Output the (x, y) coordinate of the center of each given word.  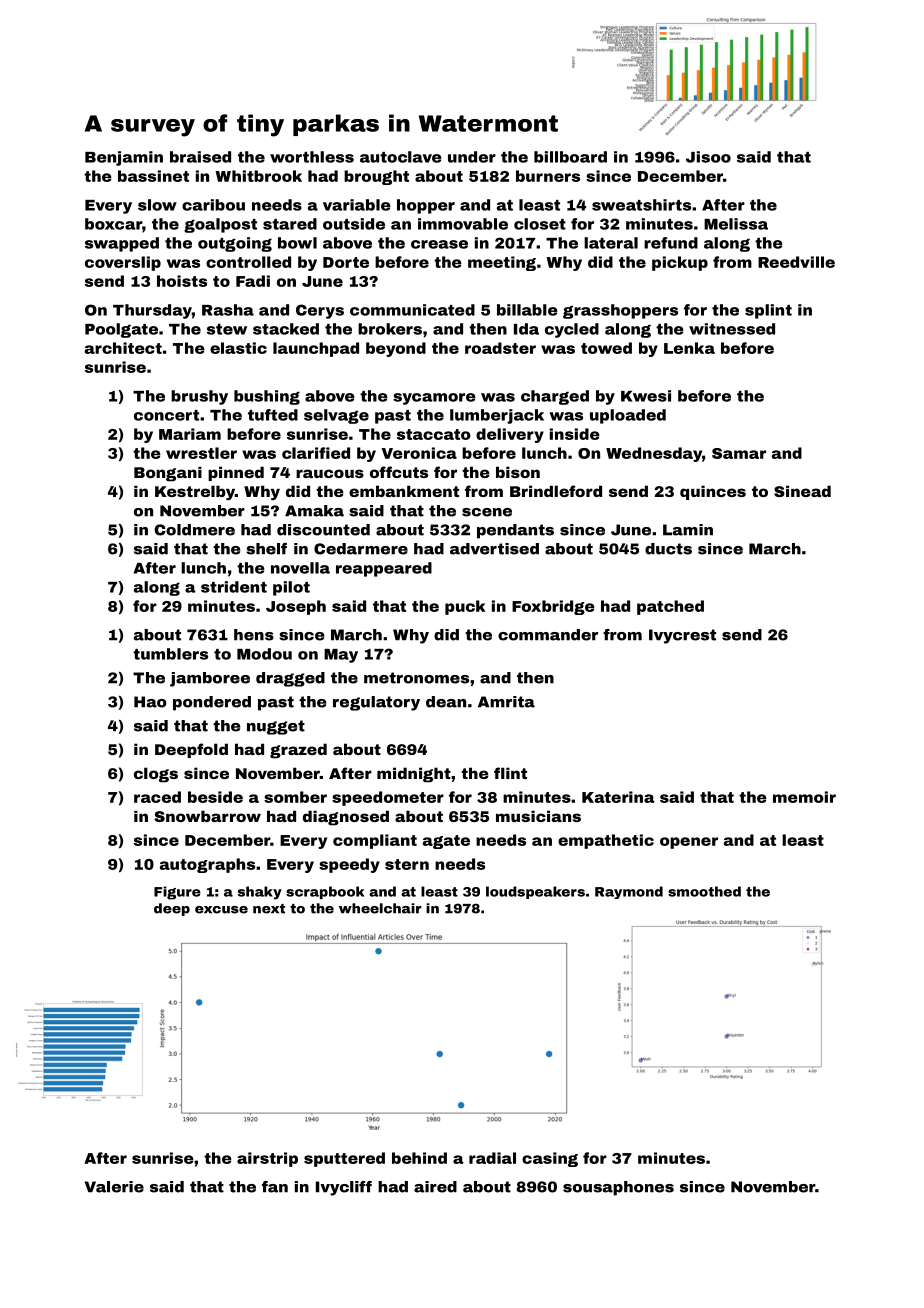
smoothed (704, 891)
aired (435, 1187)
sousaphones (618, 1188)
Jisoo (708, 157)
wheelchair (380, 908)
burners (548, 176)
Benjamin (124, 158)
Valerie (114, 1187)
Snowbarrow (208, 816)
